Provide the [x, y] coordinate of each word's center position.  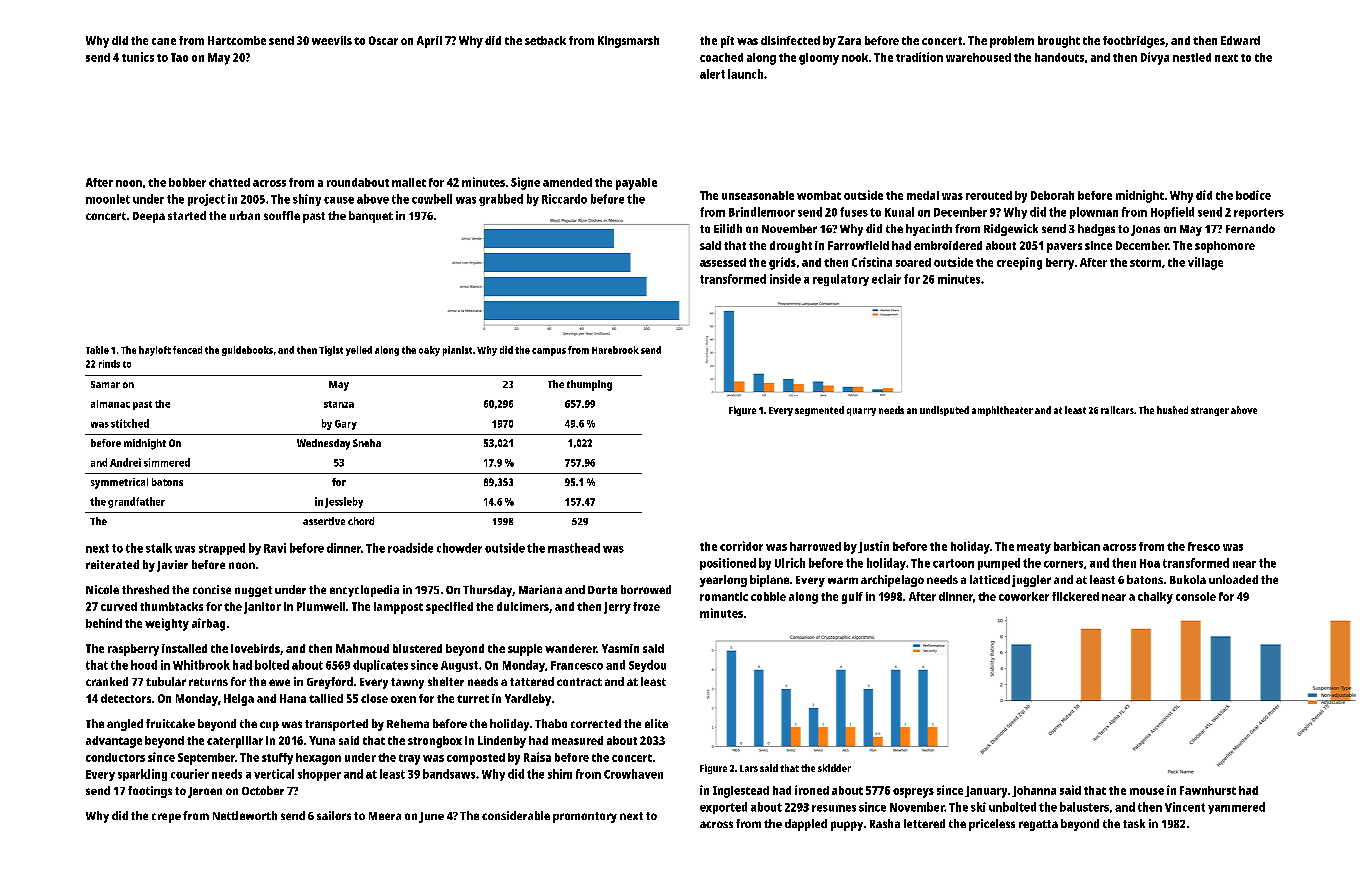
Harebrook [615, 350]
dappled [806, 825]
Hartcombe [237, 40]
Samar [105, 384]
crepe [166, 818]
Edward [1240, 40]
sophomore [1225, 247]
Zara [849, 40]
